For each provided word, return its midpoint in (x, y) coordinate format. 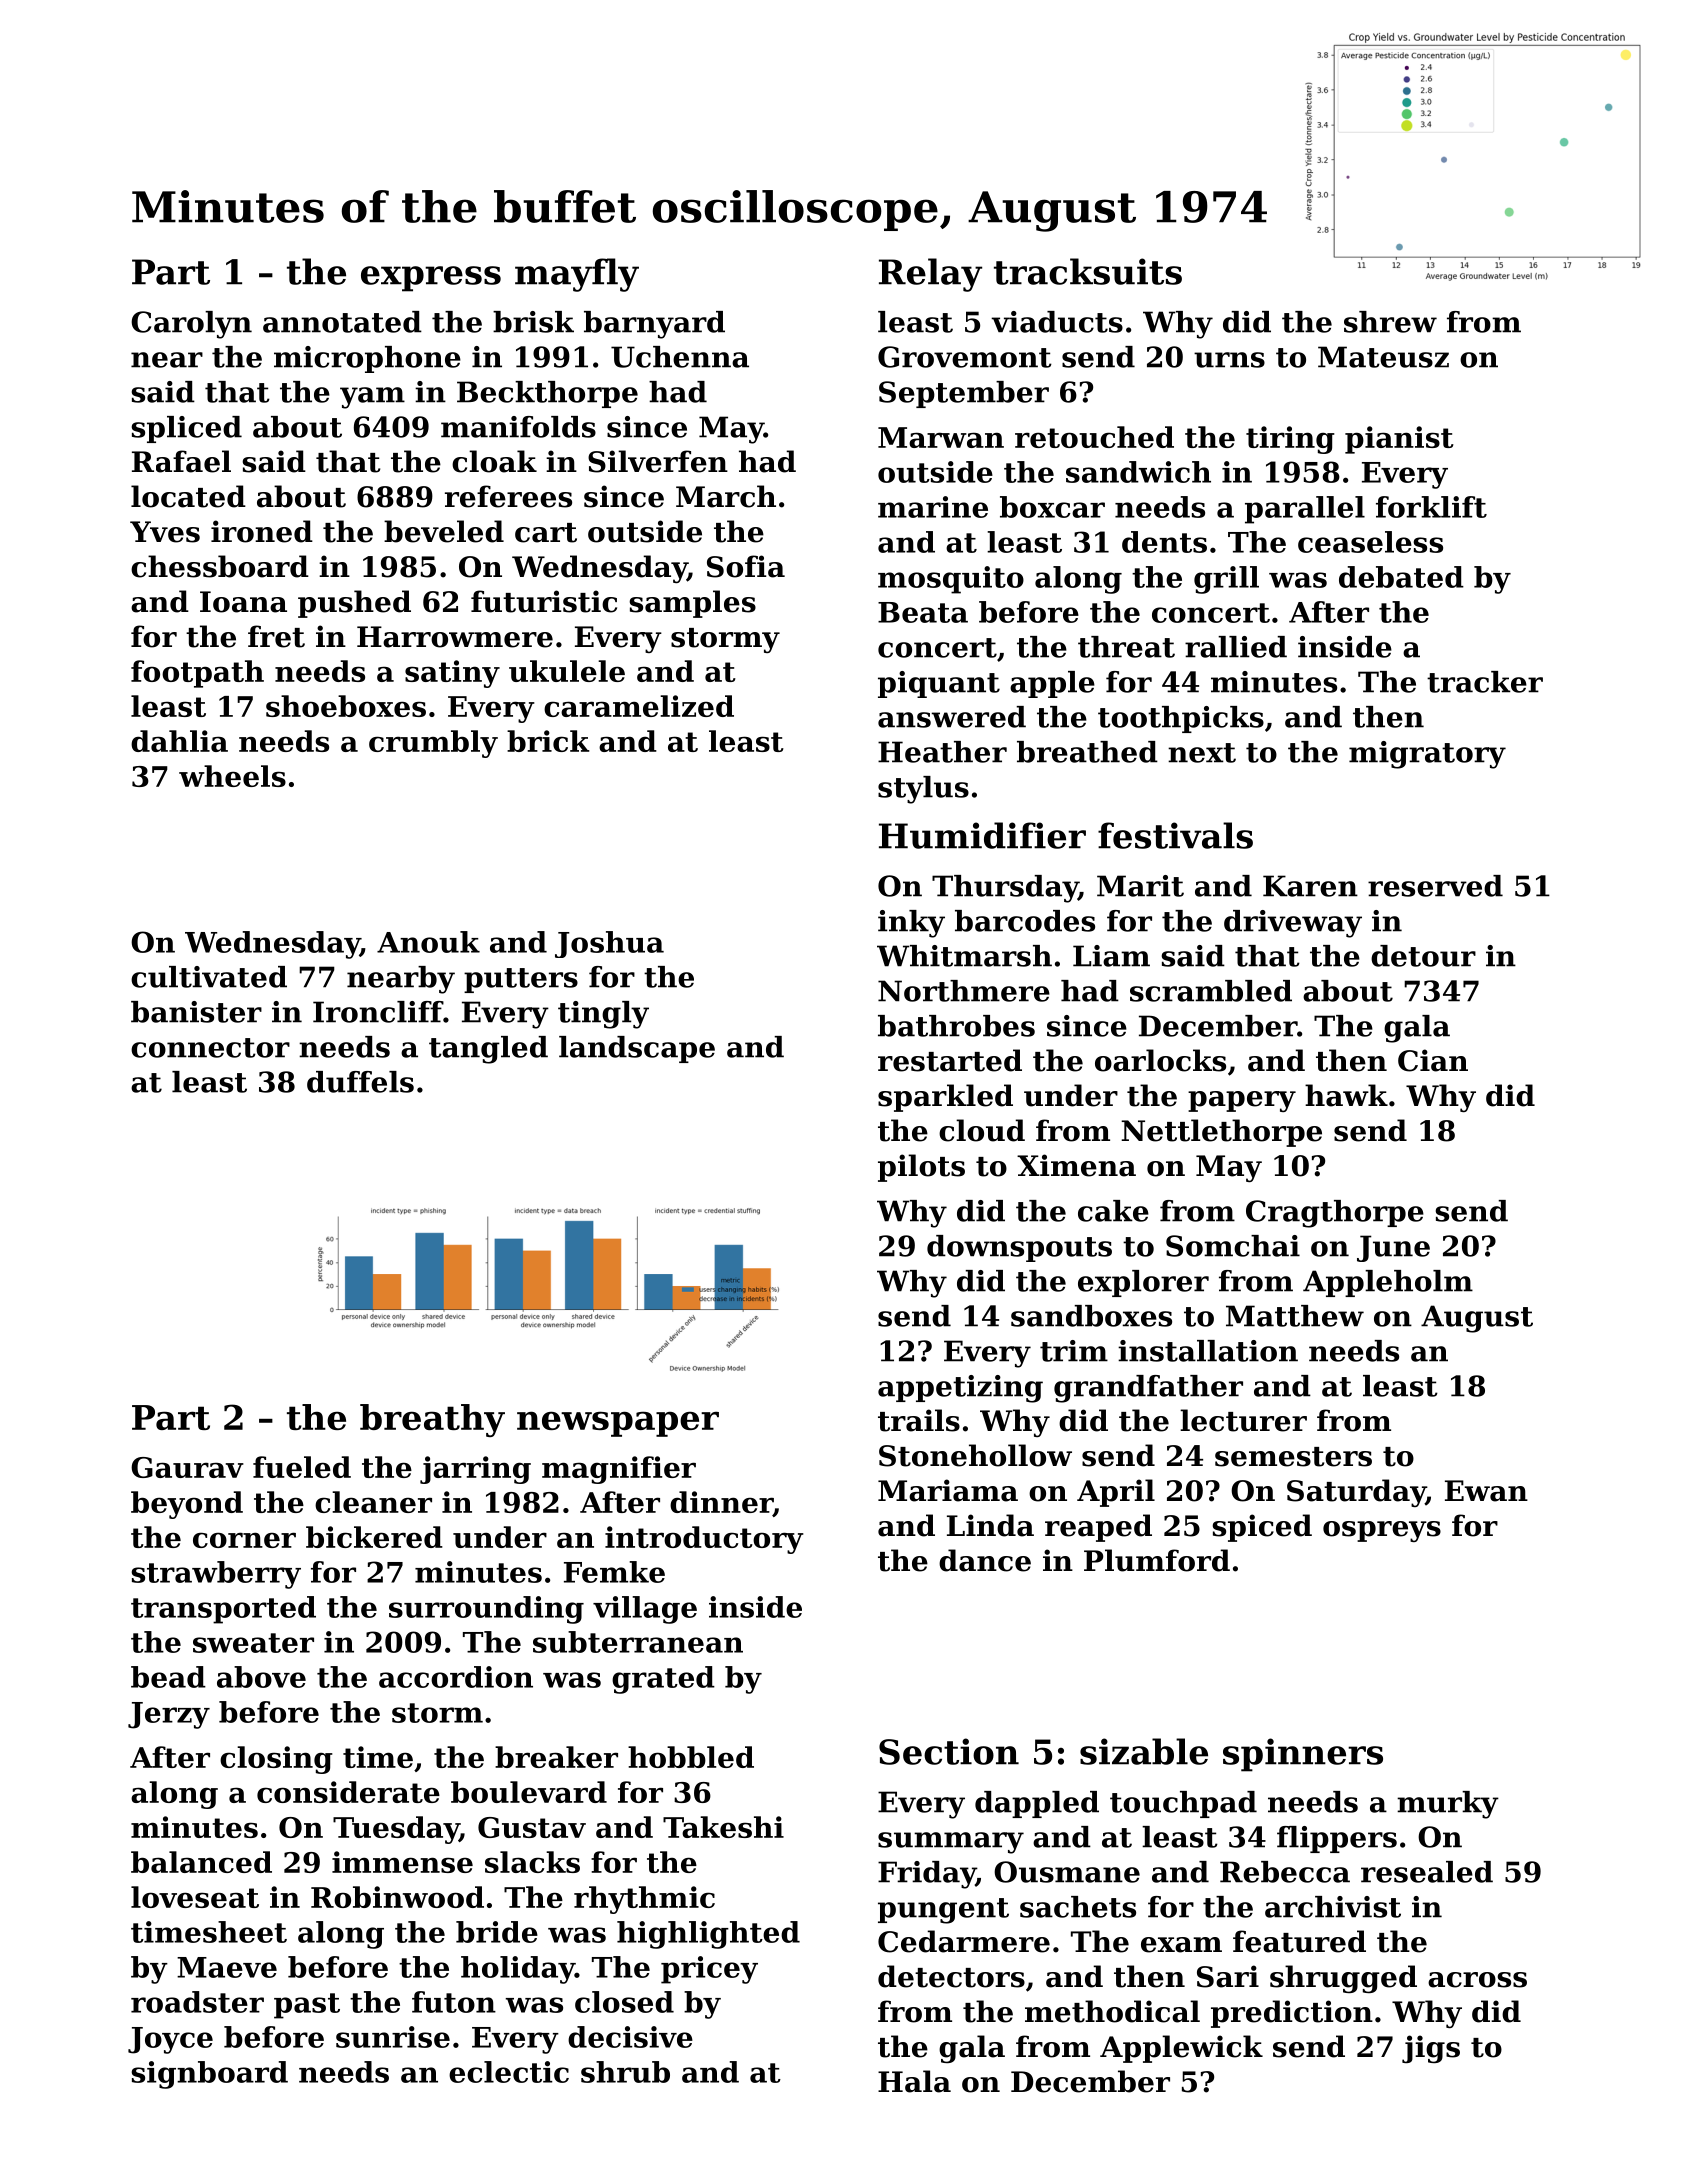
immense (402, 1862)
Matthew (1295, 1316)
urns (1229, 360)
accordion (456, 1677)
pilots (921, 1168)
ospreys (1382, 1531)
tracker (1485, 682)
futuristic (544, 601)
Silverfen (658, 461)
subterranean (638, 1642)
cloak (494, 461)
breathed (1087, 752)
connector (210, 1048)
